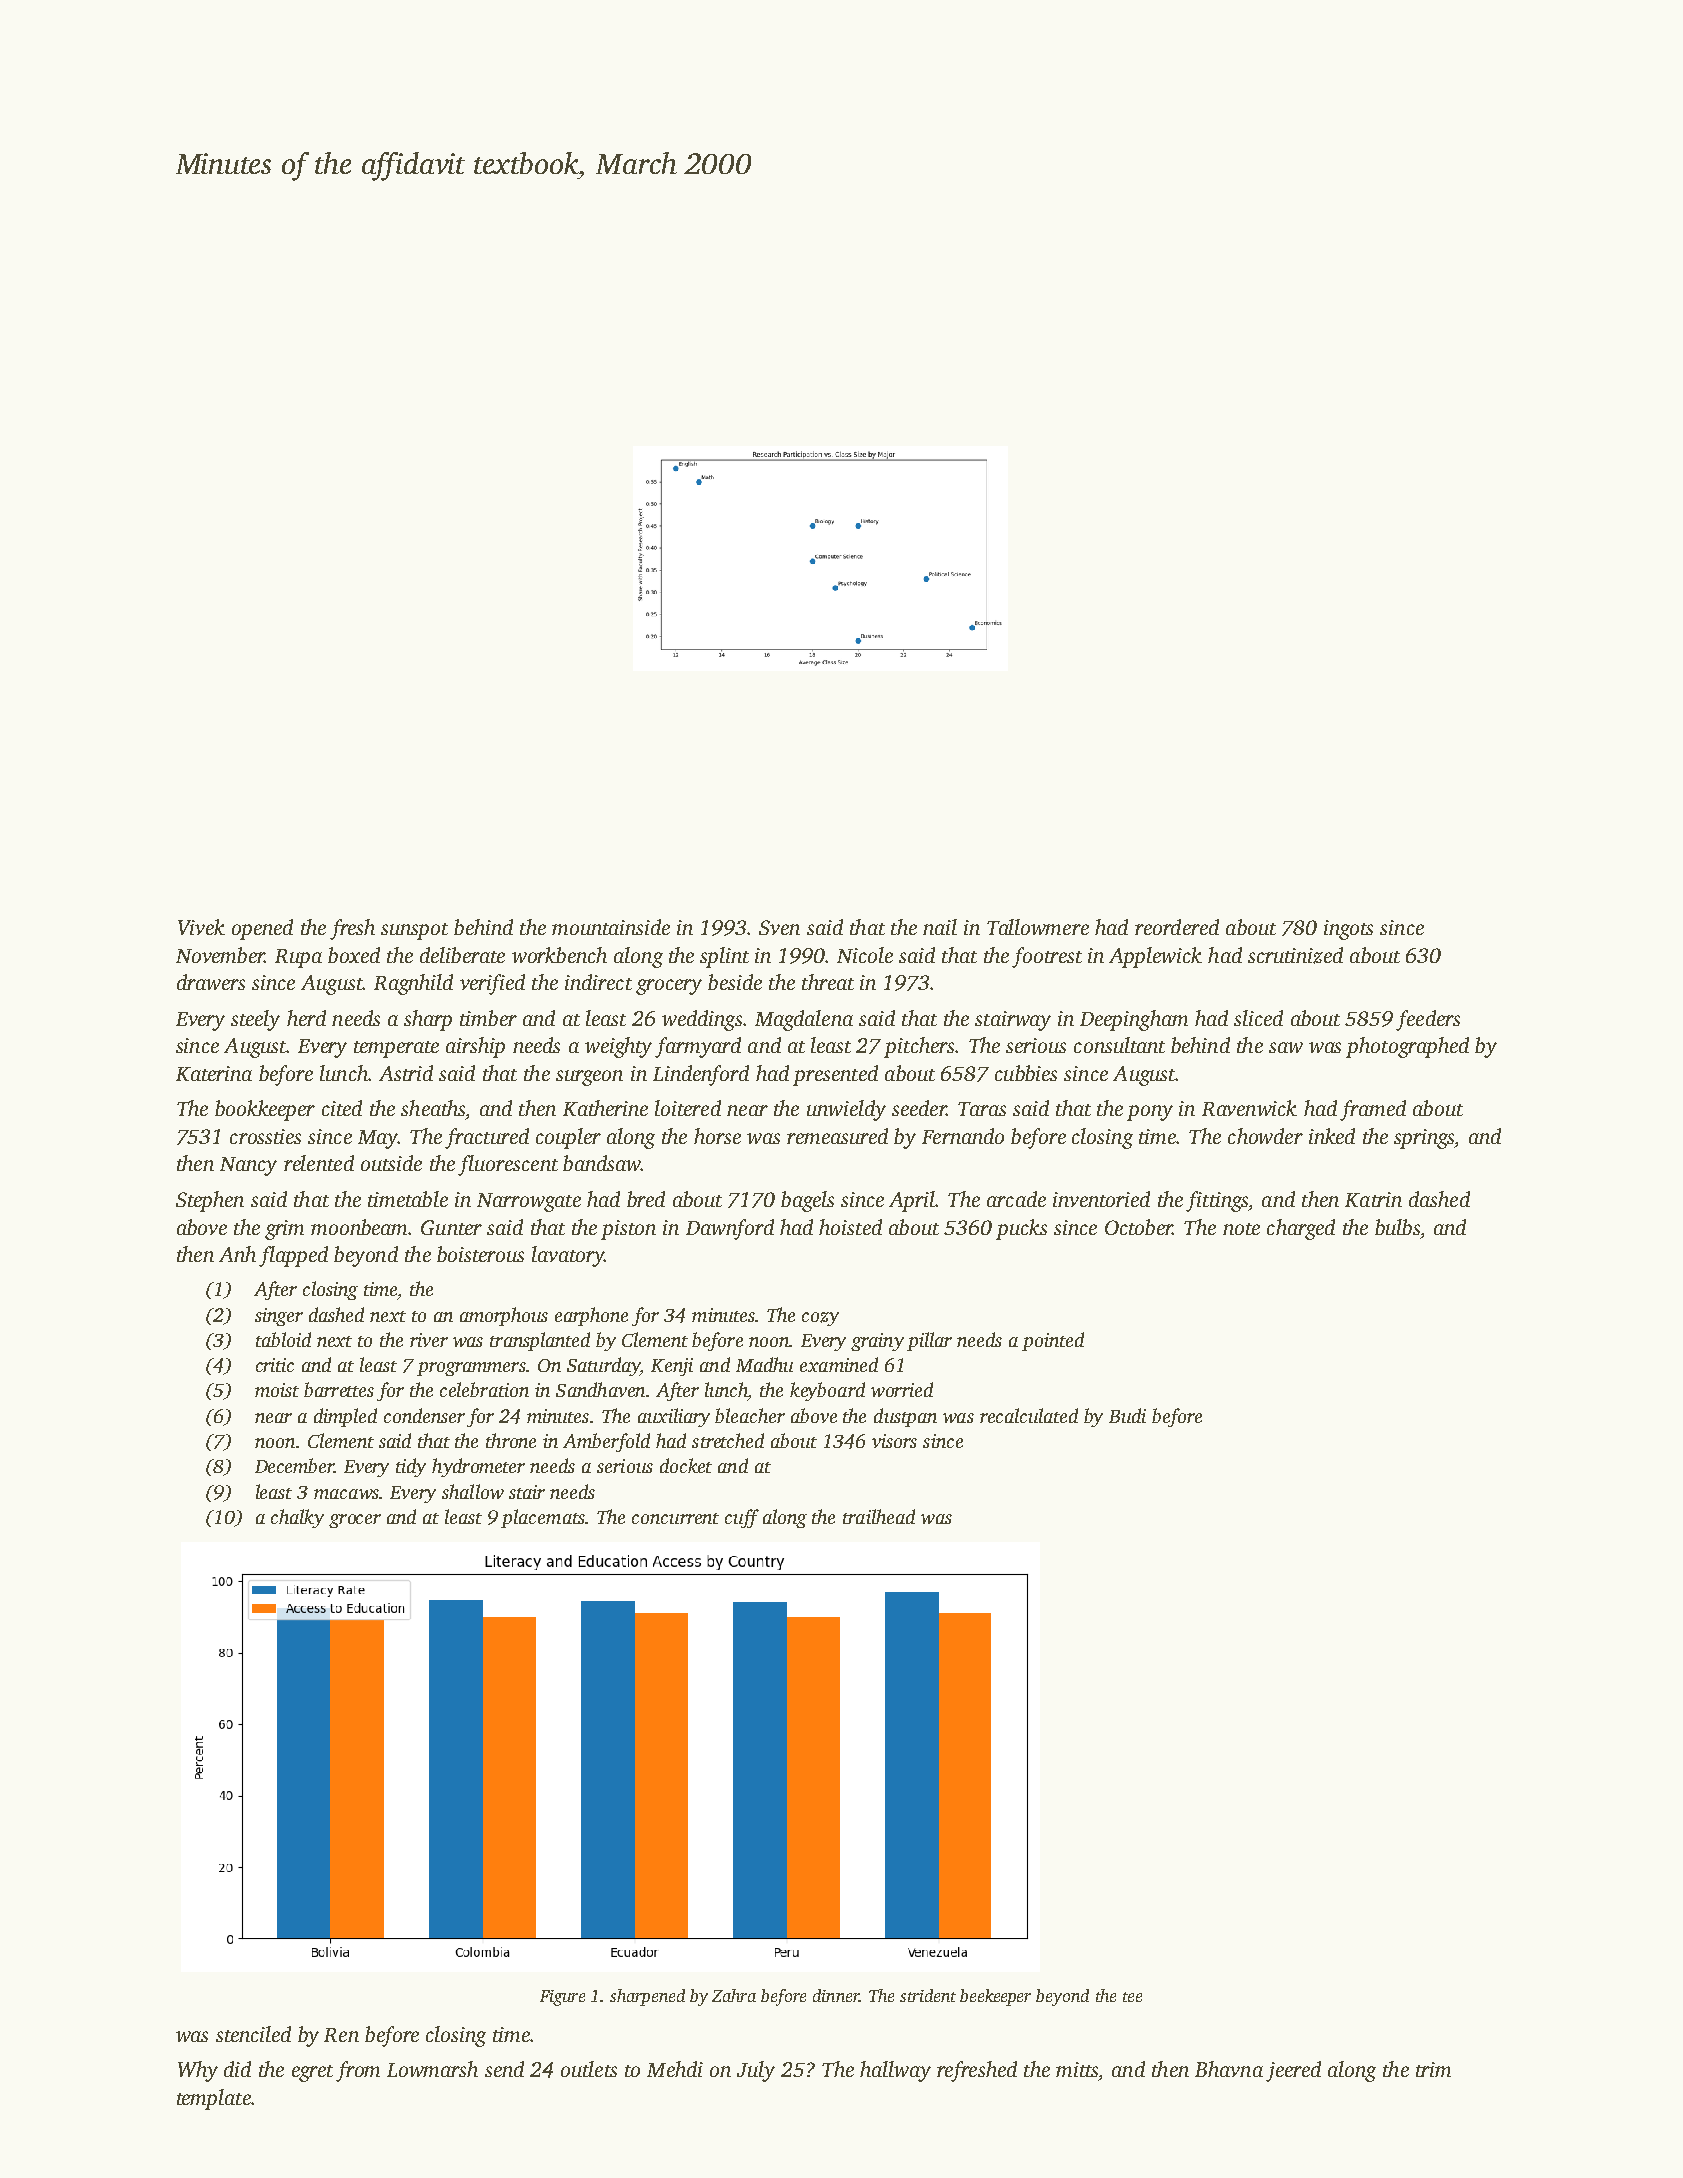  Describe the element at coordinates (1038, 927) in the screenshot. I see `Tallowmere` at that location.
